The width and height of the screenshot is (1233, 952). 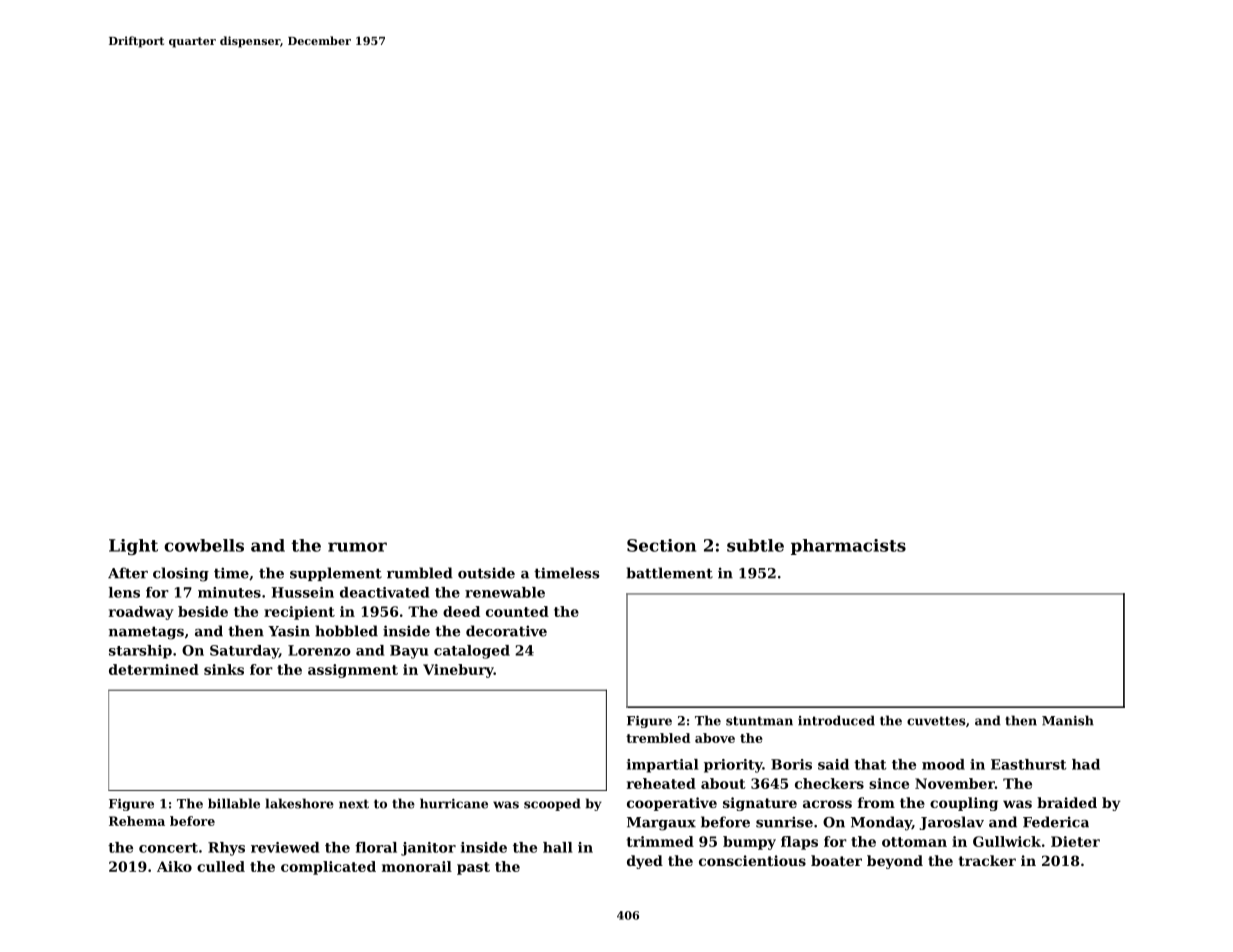 I want to click on Federica, so click(x=1056, y=822).
